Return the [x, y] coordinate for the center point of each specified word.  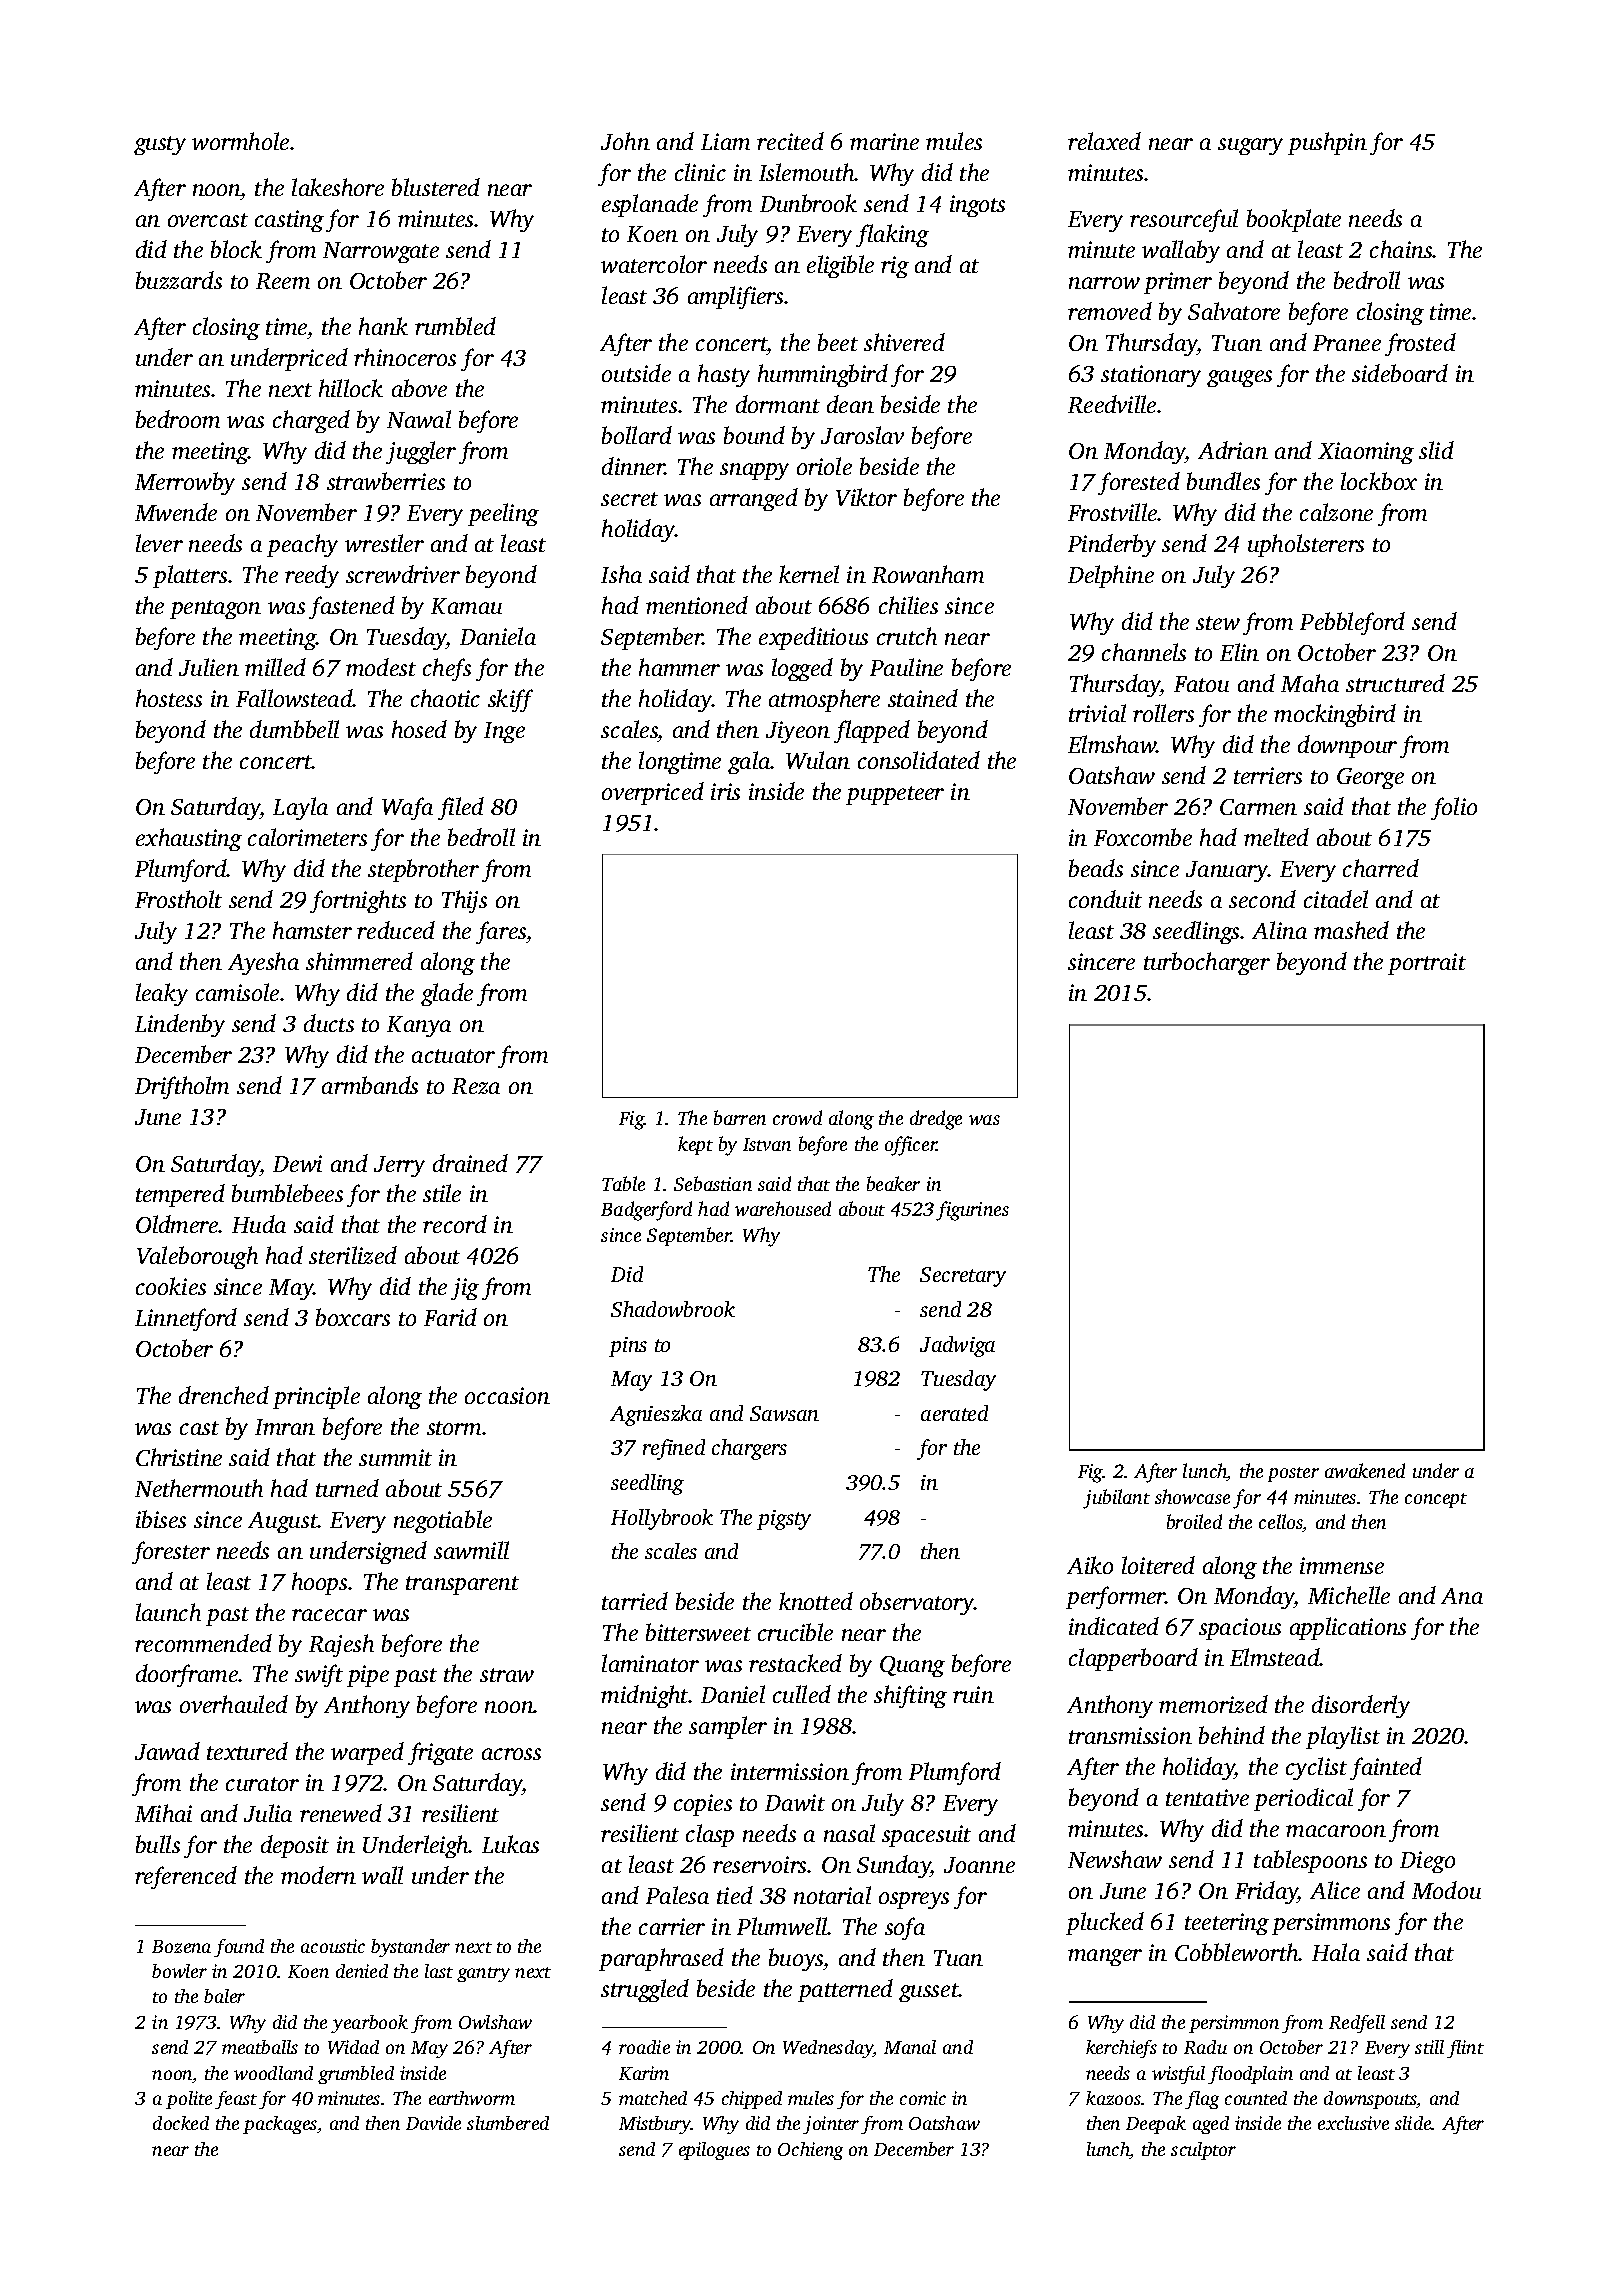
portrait [1427, 964]
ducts [329, 1023]
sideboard [1400, 373]
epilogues [714, 2151]
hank [383, 326]
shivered [904, 342]
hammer [679, 667]
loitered [1158, 1565]
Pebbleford [1352, 623]
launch [168, 1612]
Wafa [407, 808]
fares [501, 932]
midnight [645, 1696]
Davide [433, 2123]
